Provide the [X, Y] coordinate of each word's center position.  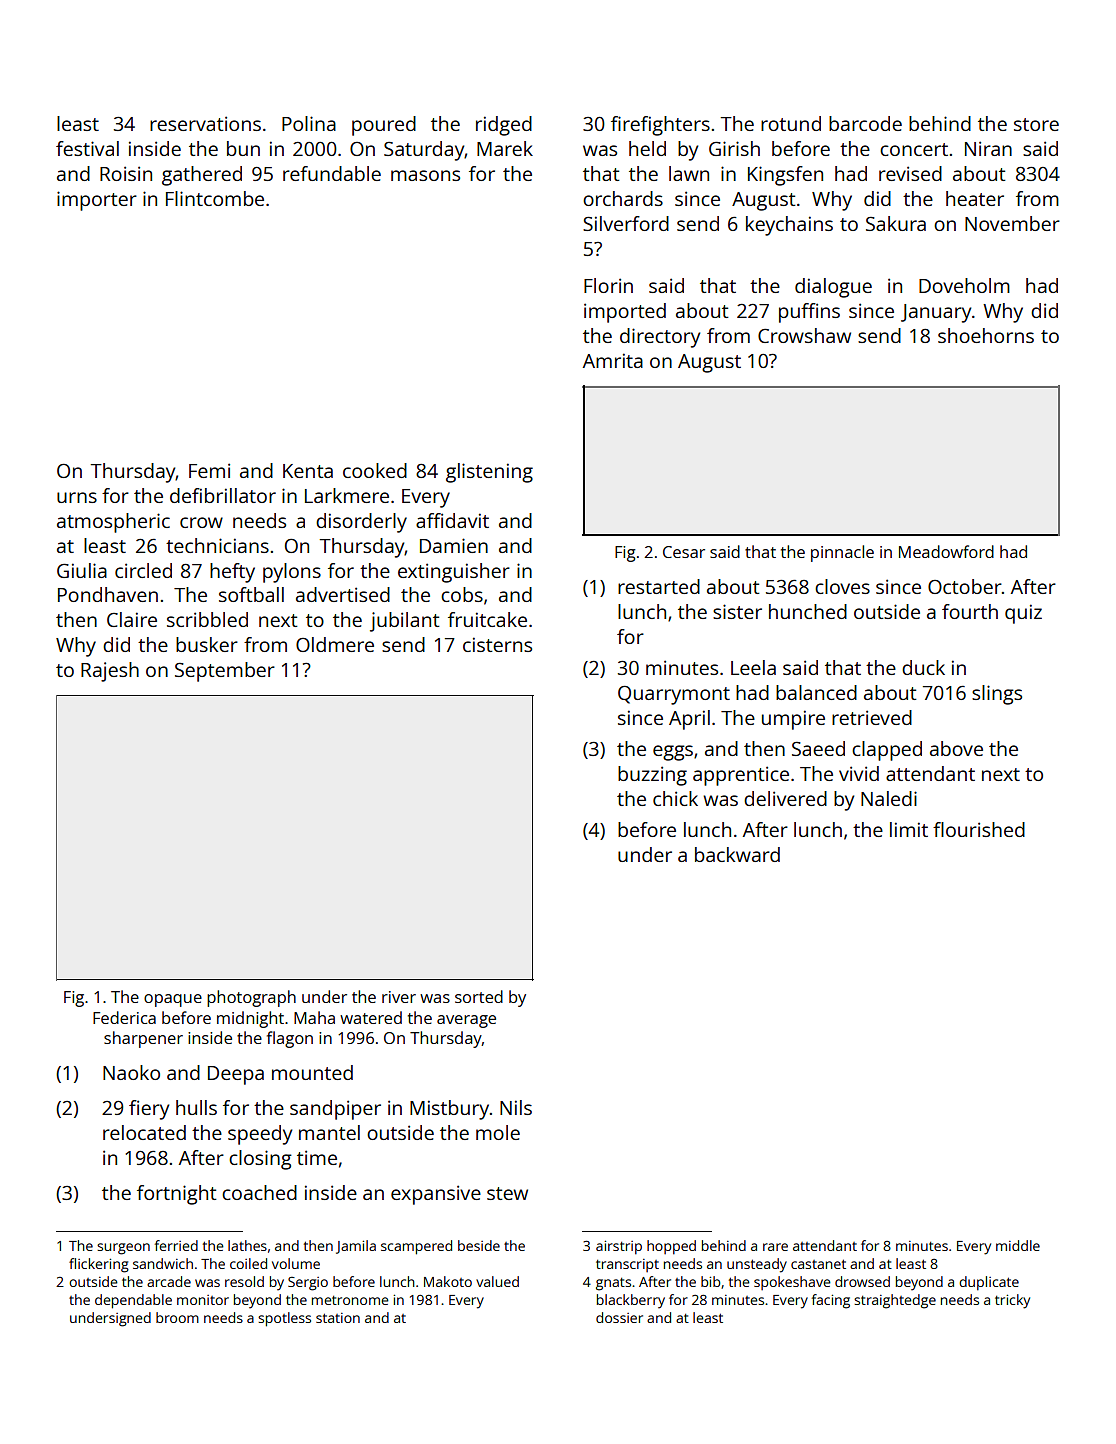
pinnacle [842, 553]
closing [260, 1160]
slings [997, 695]
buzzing [652, 776]
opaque [173, 1000]
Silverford [626, 223]
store [1036, 124]
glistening [489, 473]
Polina [309, 123]
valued [497, 1281]
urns [77, 497]
